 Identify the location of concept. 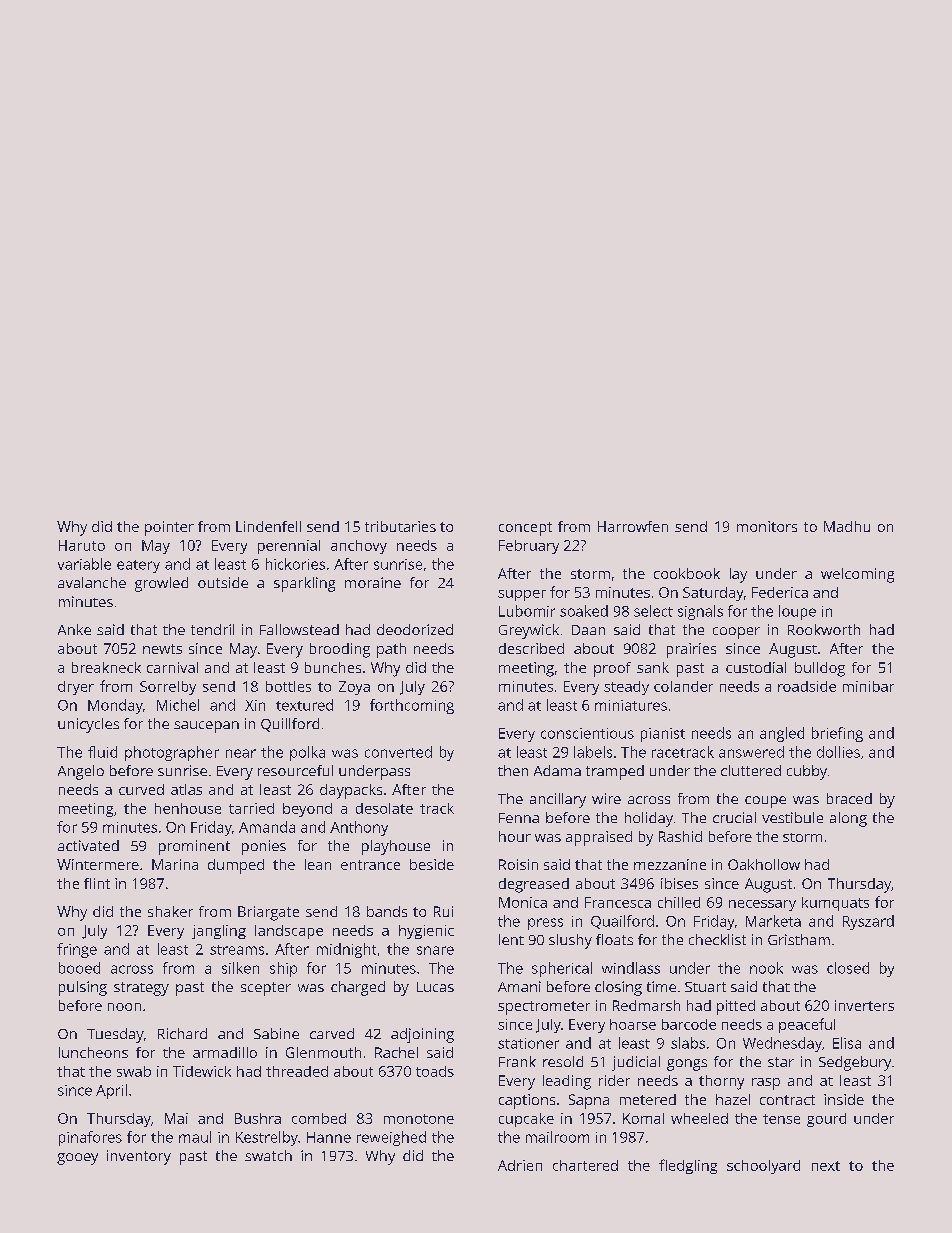
(525, 529).
